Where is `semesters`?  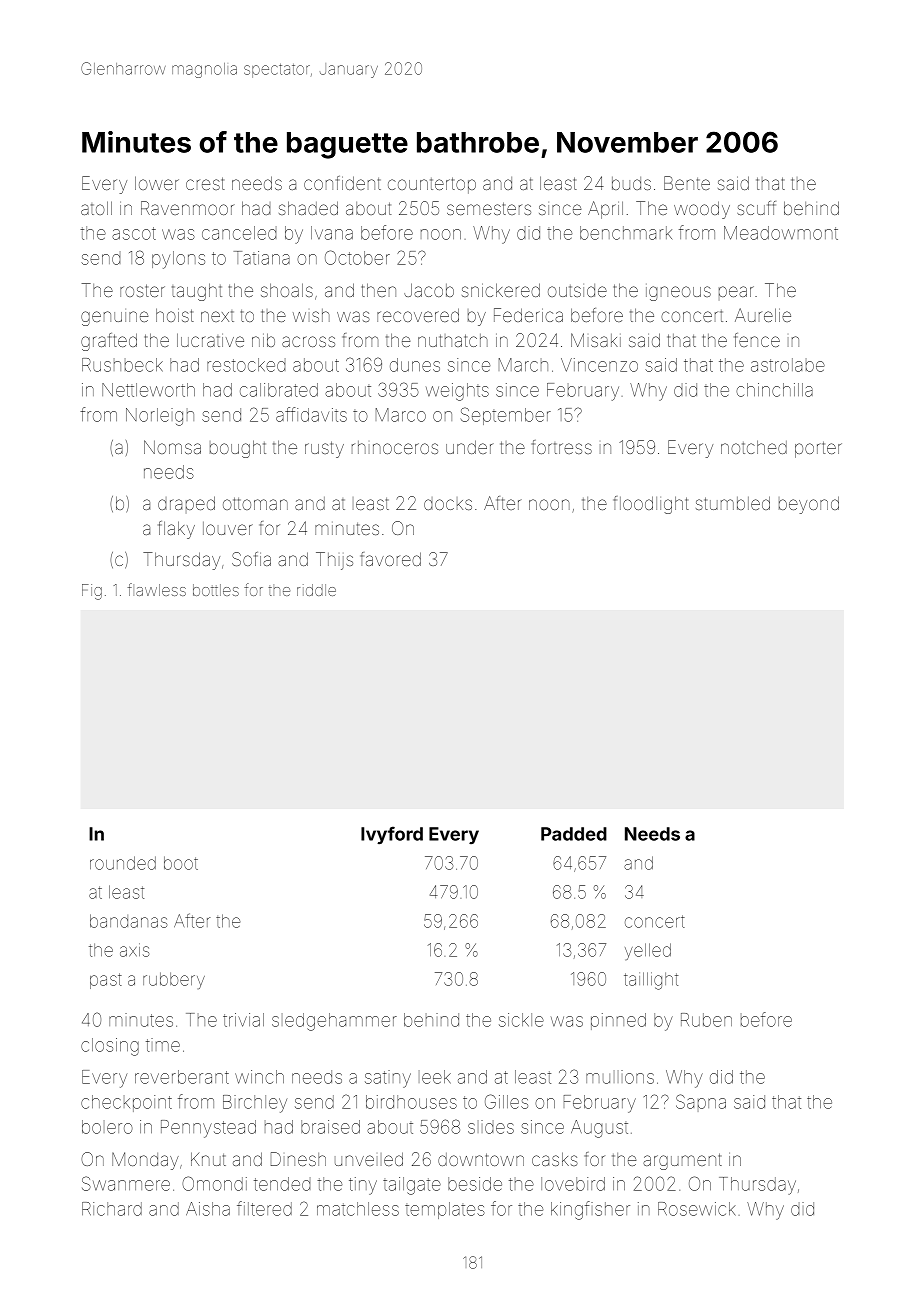
semesters is located at coordinates (489, 208).
